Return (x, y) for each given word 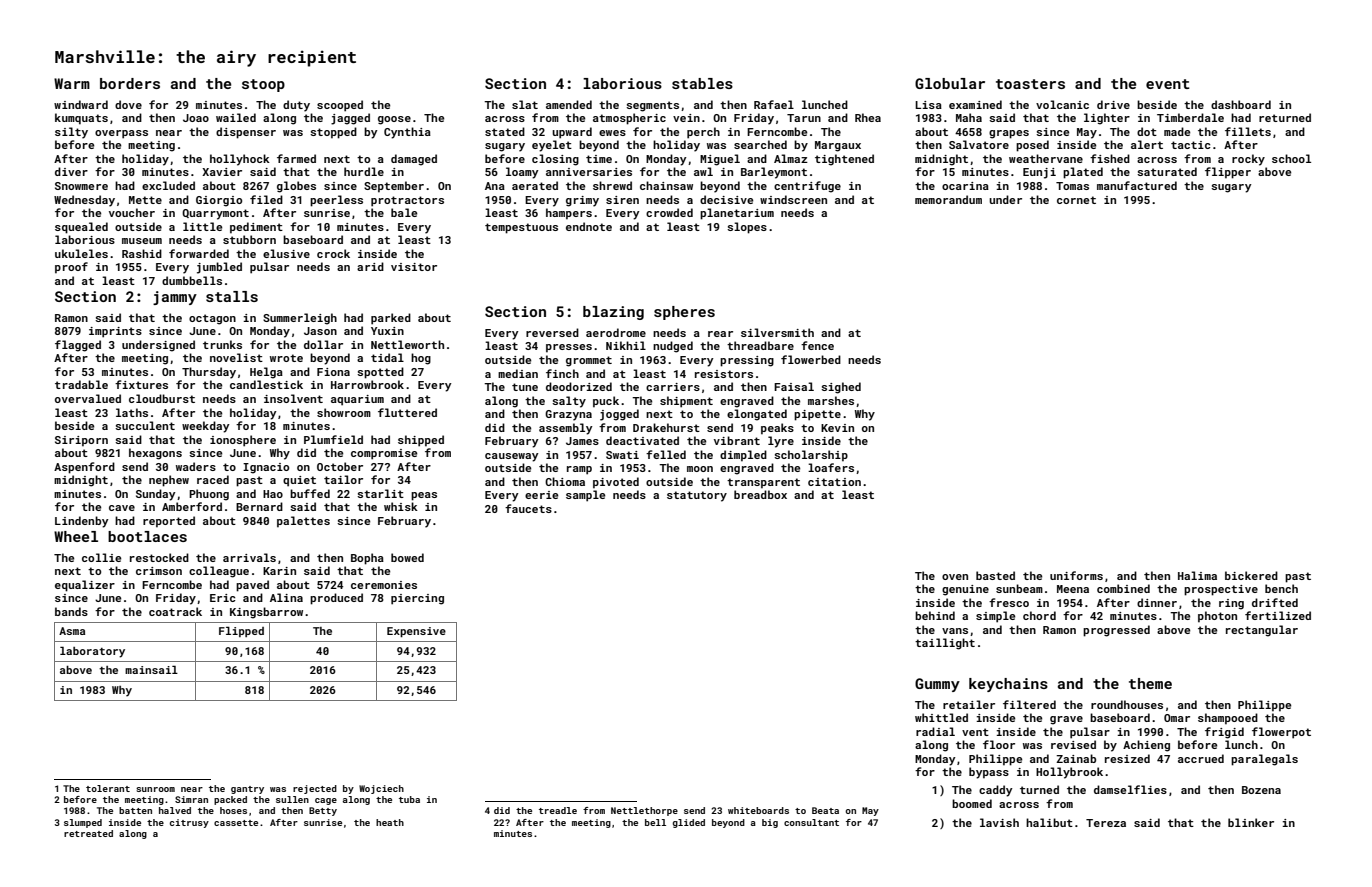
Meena (1073, 589)
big (770, 823)
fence (817, 345)
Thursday (209, 373)
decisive (726, 199)
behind (935, 615)
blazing (613, 313)
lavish (999, 822)
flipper (1228, 173)
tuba (409, 799)
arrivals (249, 557)
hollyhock (240, 160)
